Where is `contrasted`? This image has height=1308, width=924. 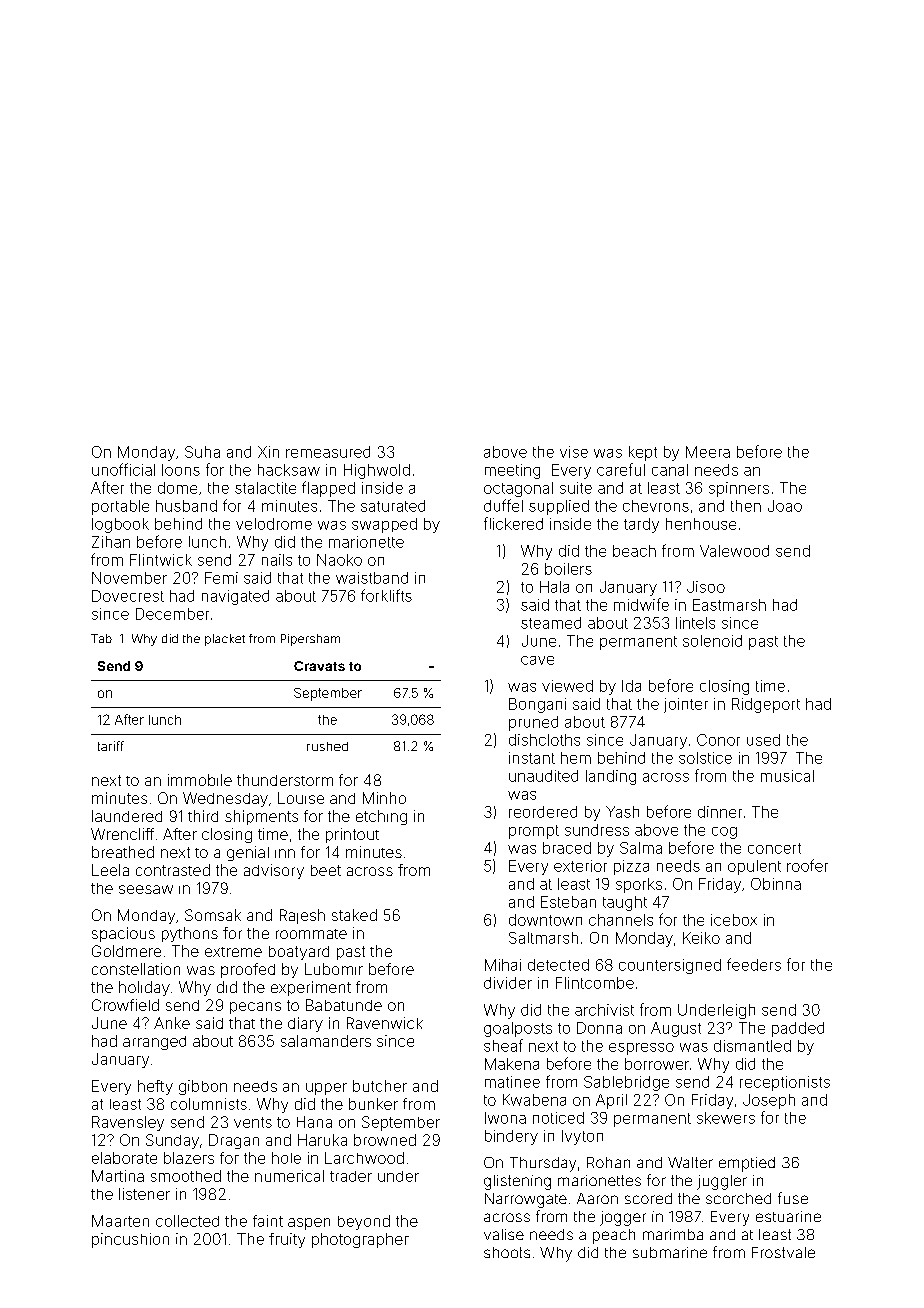 contrasted is located at coordinates (173, 870).
